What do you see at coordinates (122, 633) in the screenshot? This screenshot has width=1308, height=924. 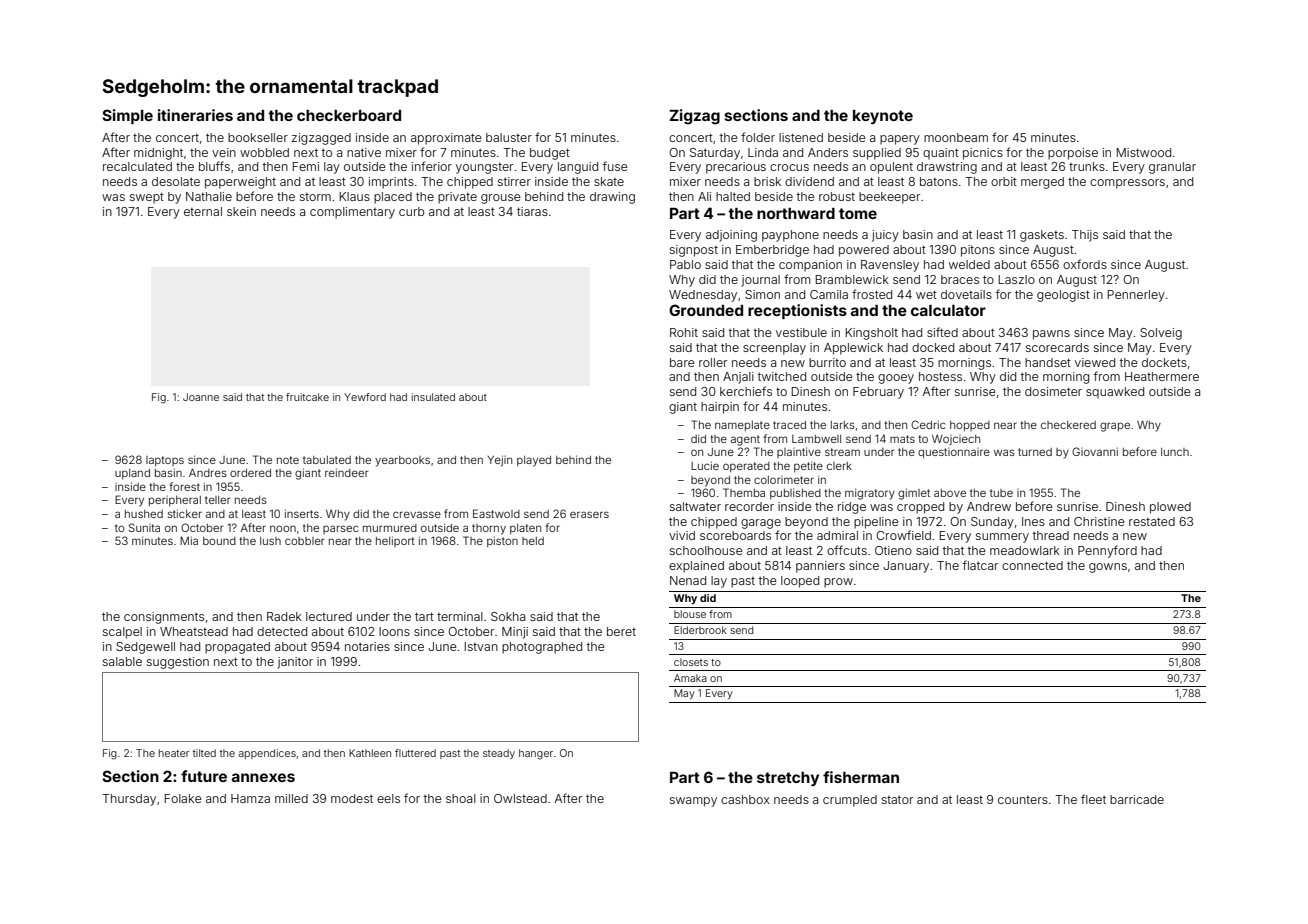 I see `scalpel` at bounding box center [122, 633].
